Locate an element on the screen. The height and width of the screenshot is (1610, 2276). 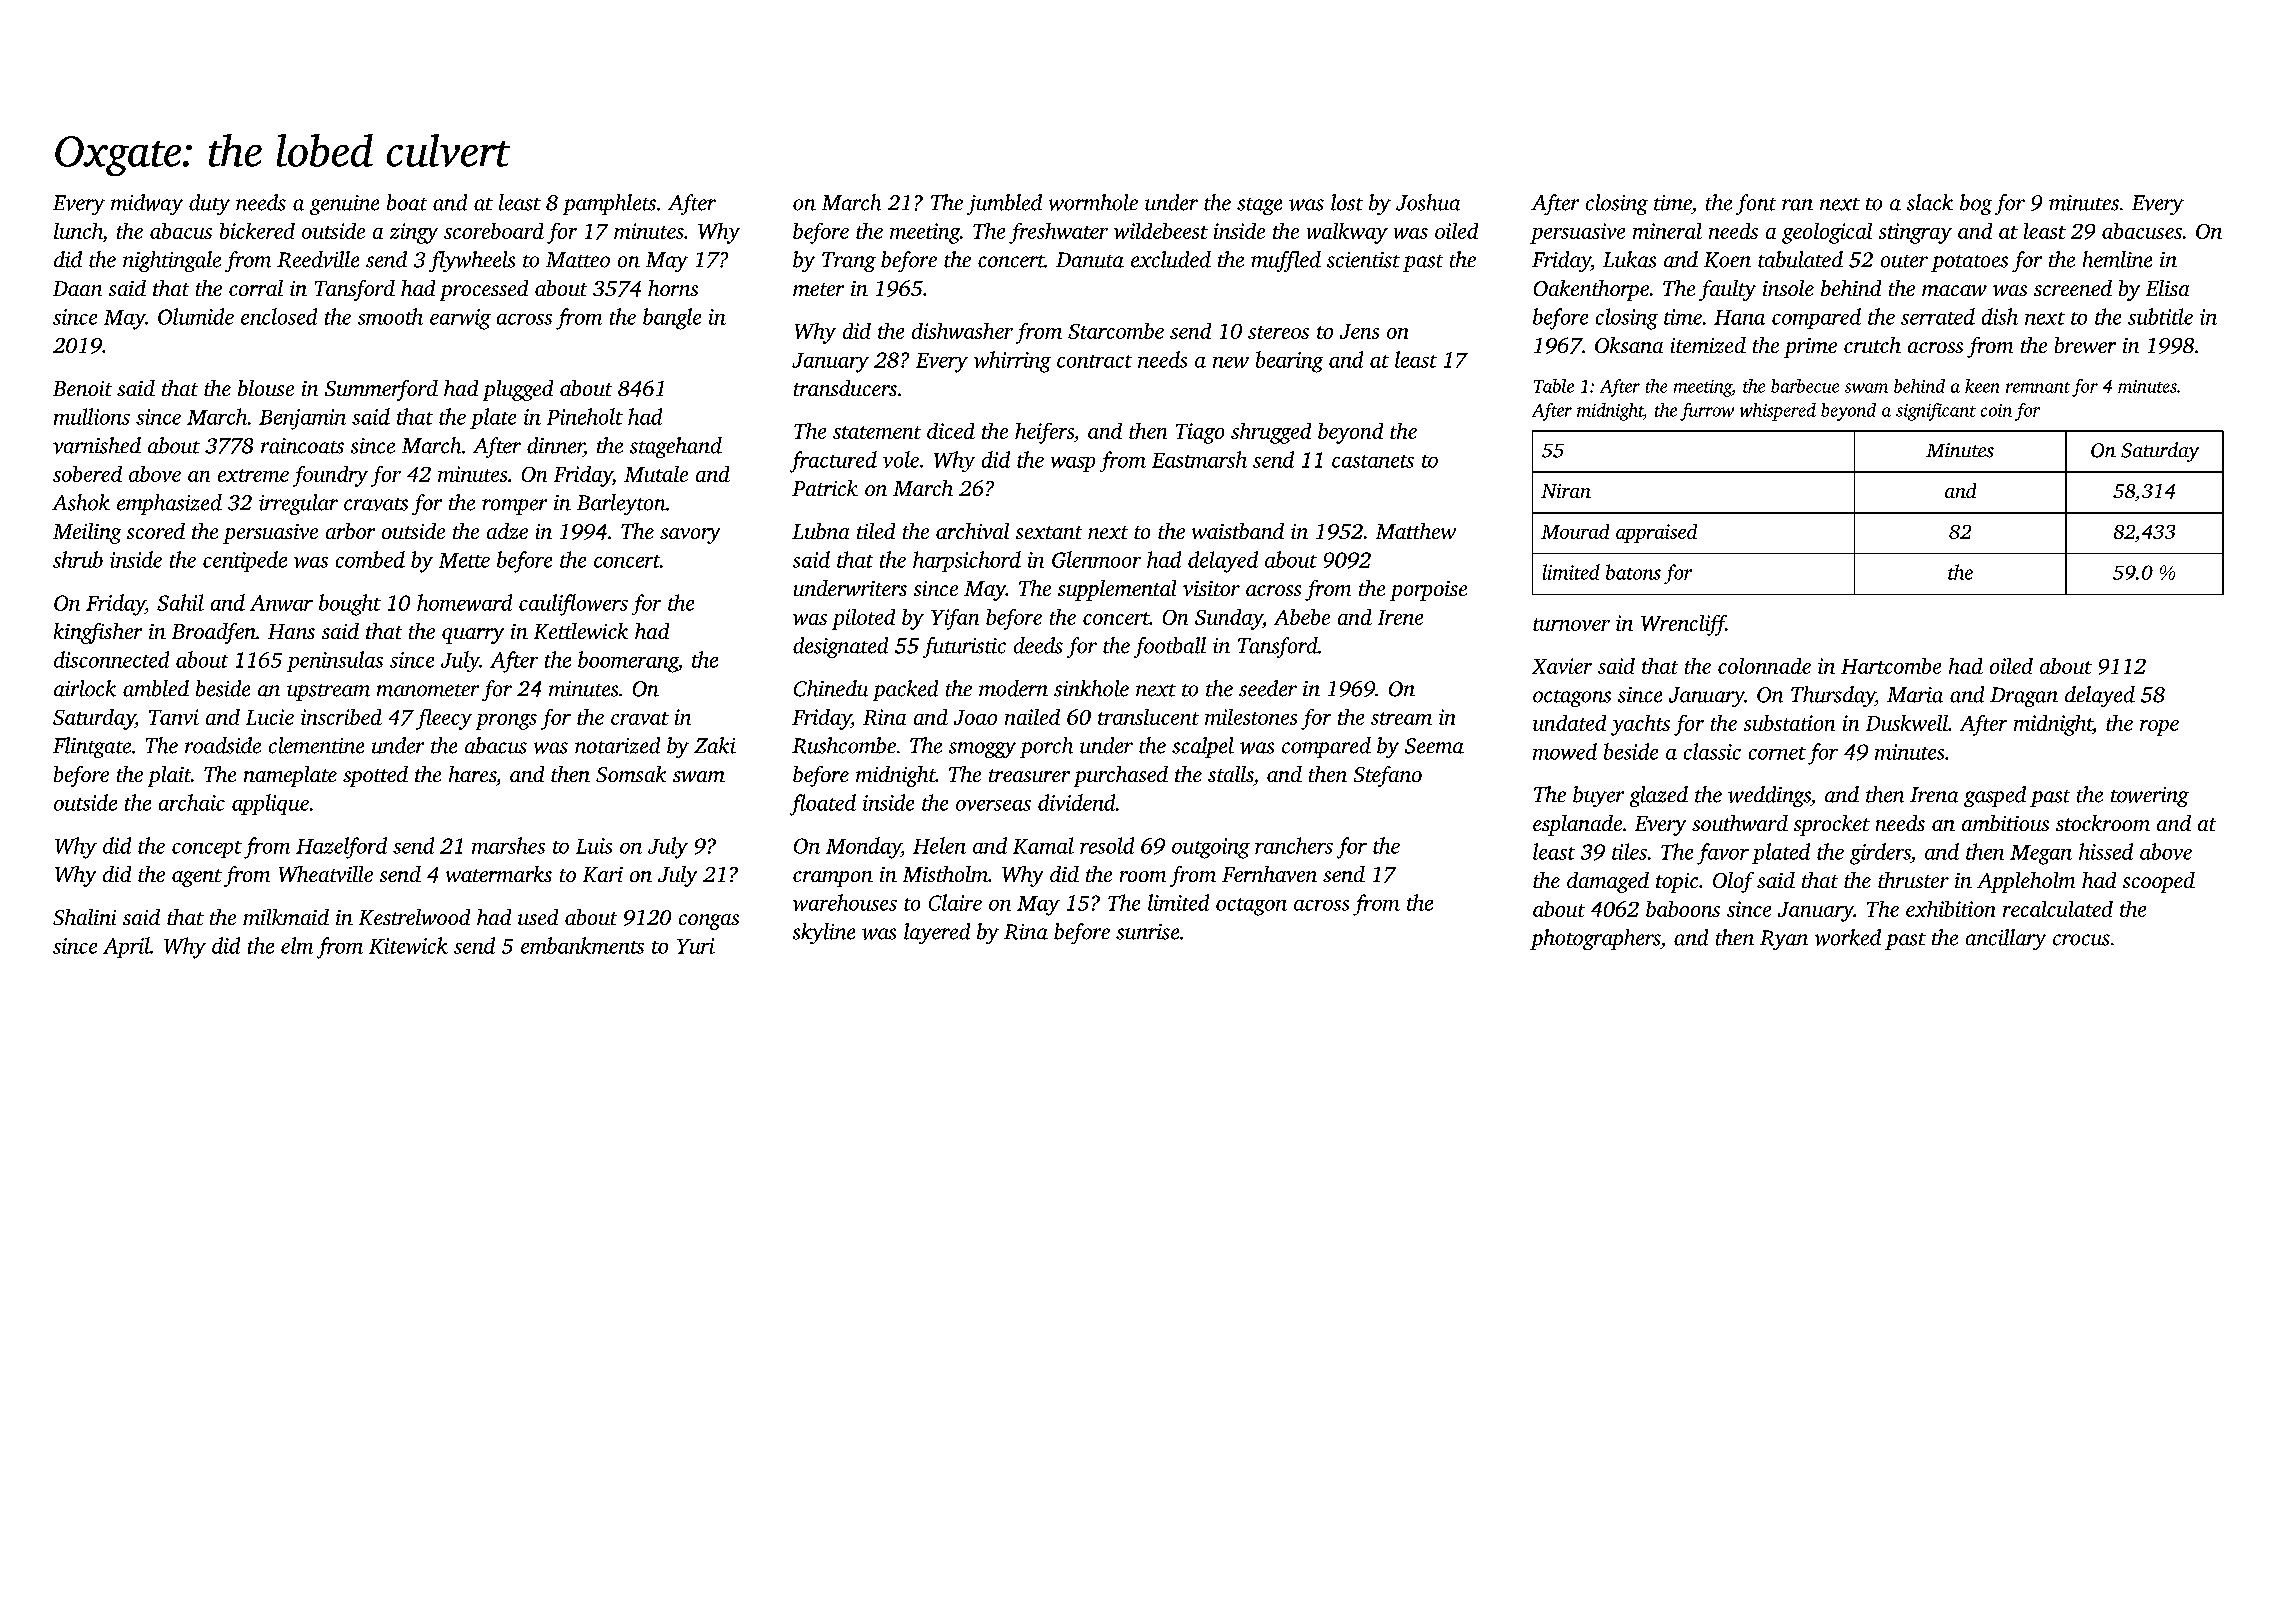
walkway is located at coordinates (1347, 233).
